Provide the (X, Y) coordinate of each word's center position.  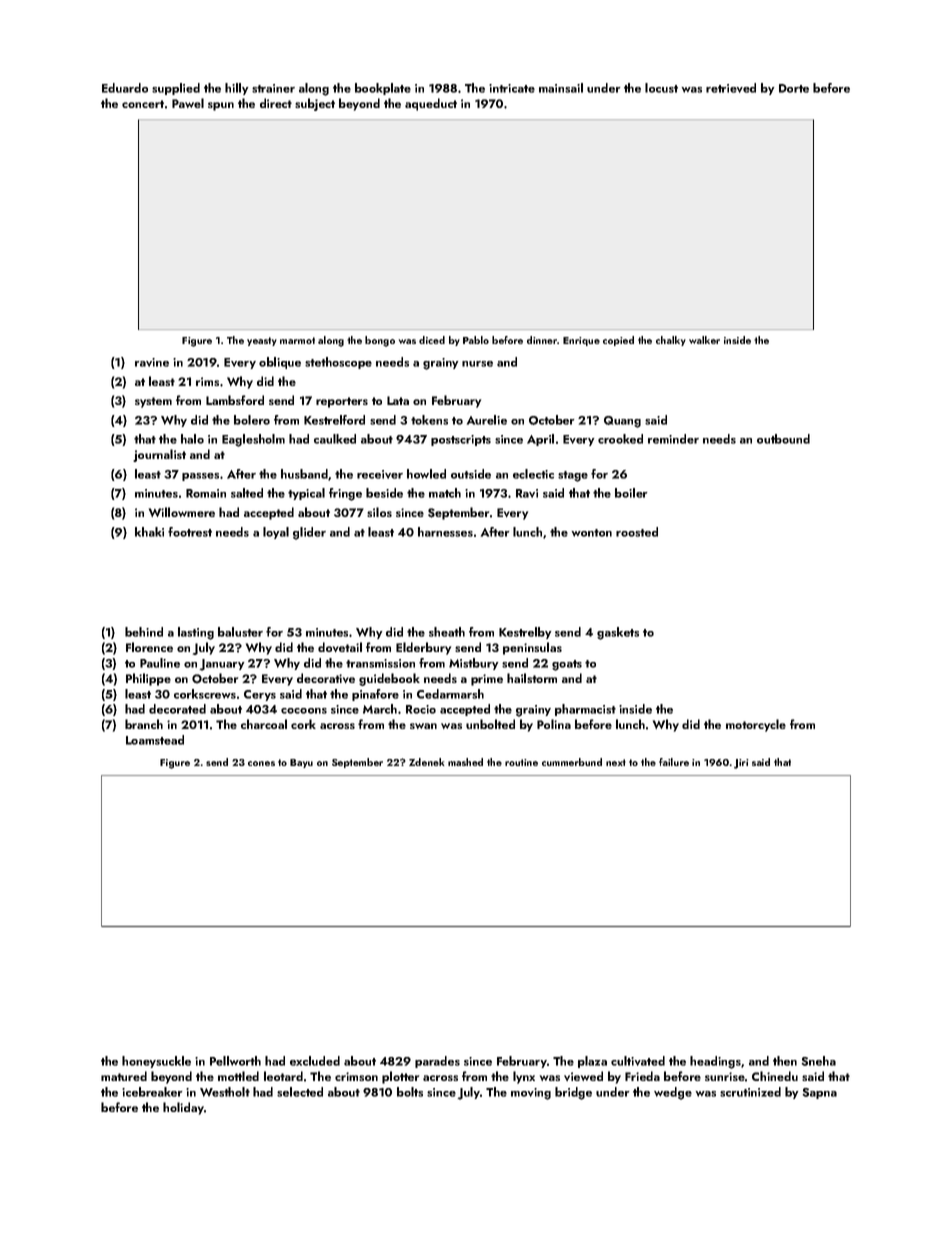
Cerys (260, 695)
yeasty (262, 341)
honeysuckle (156, 1062)
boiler (631, 493)
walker (704, 340)
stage (573, 476)
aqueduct (431, 104)
